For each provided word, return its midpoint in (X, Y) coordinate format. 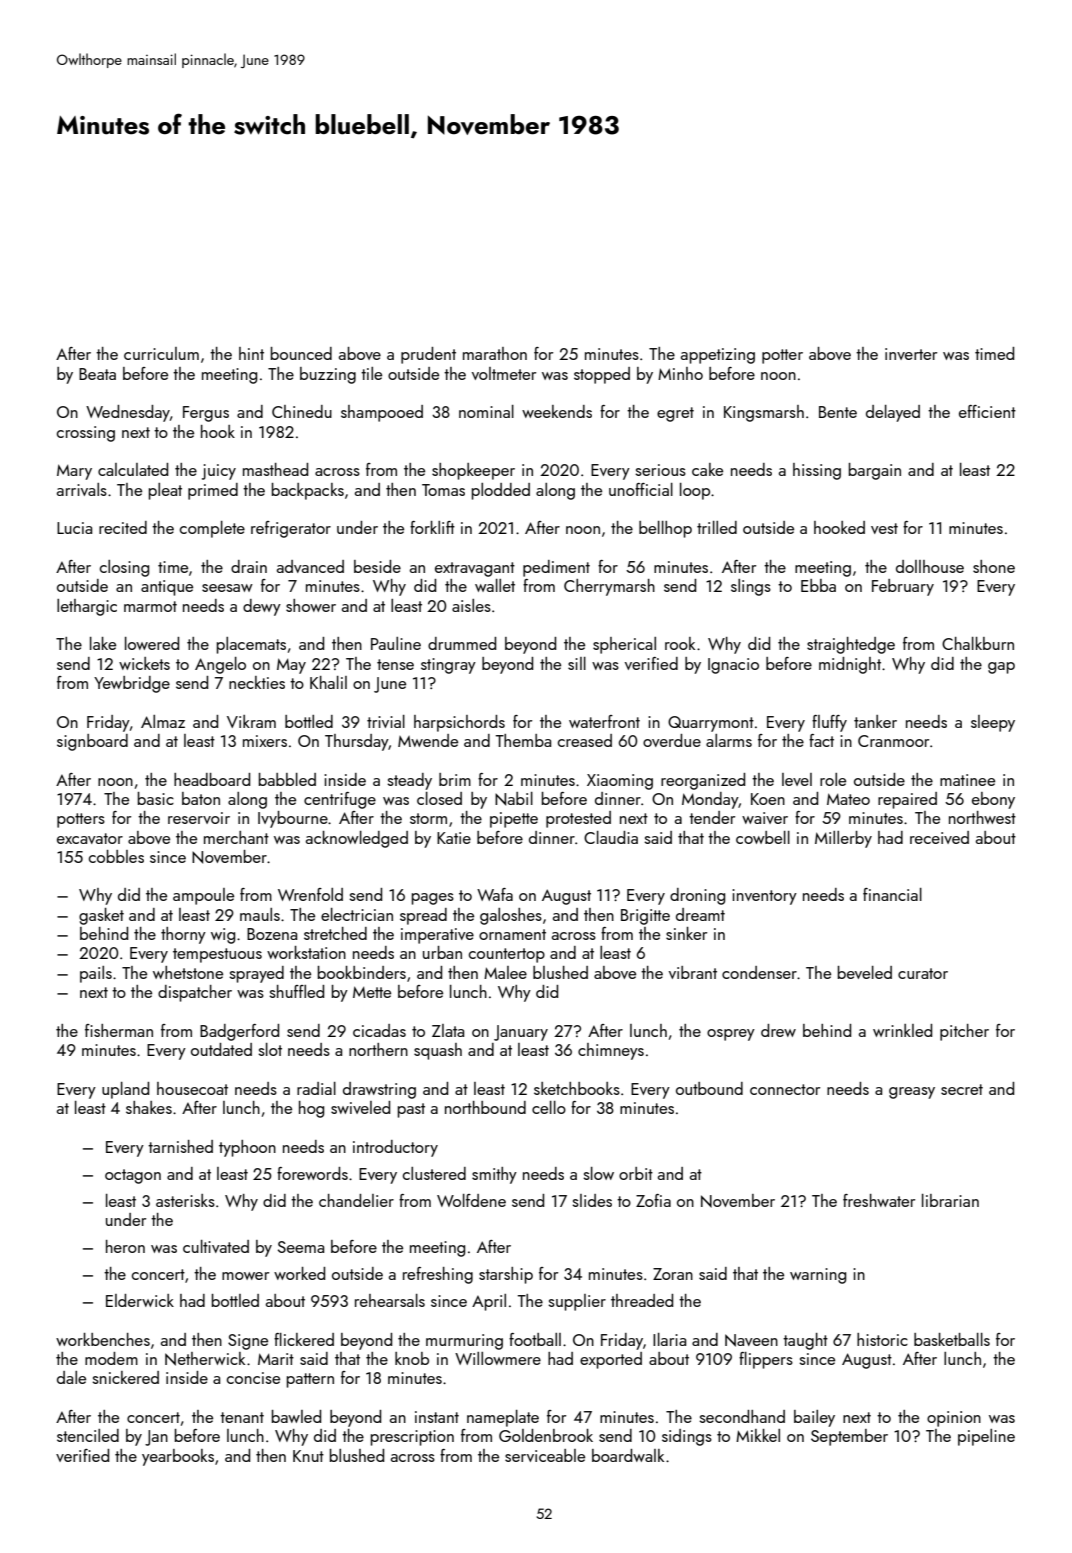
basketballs (952, 1339)
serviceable (545, 1455)
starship (506, 1275)
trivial (386, 721)
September (849, 1437)
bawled (296, 1416)
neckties (257, 682)
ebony (993, 800)
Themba (523, 740)
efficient (987, 411)
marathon (495, 353)
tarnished (180, 1146)
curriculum (161, 353)
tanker (875, 721)
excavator (90, 838)
